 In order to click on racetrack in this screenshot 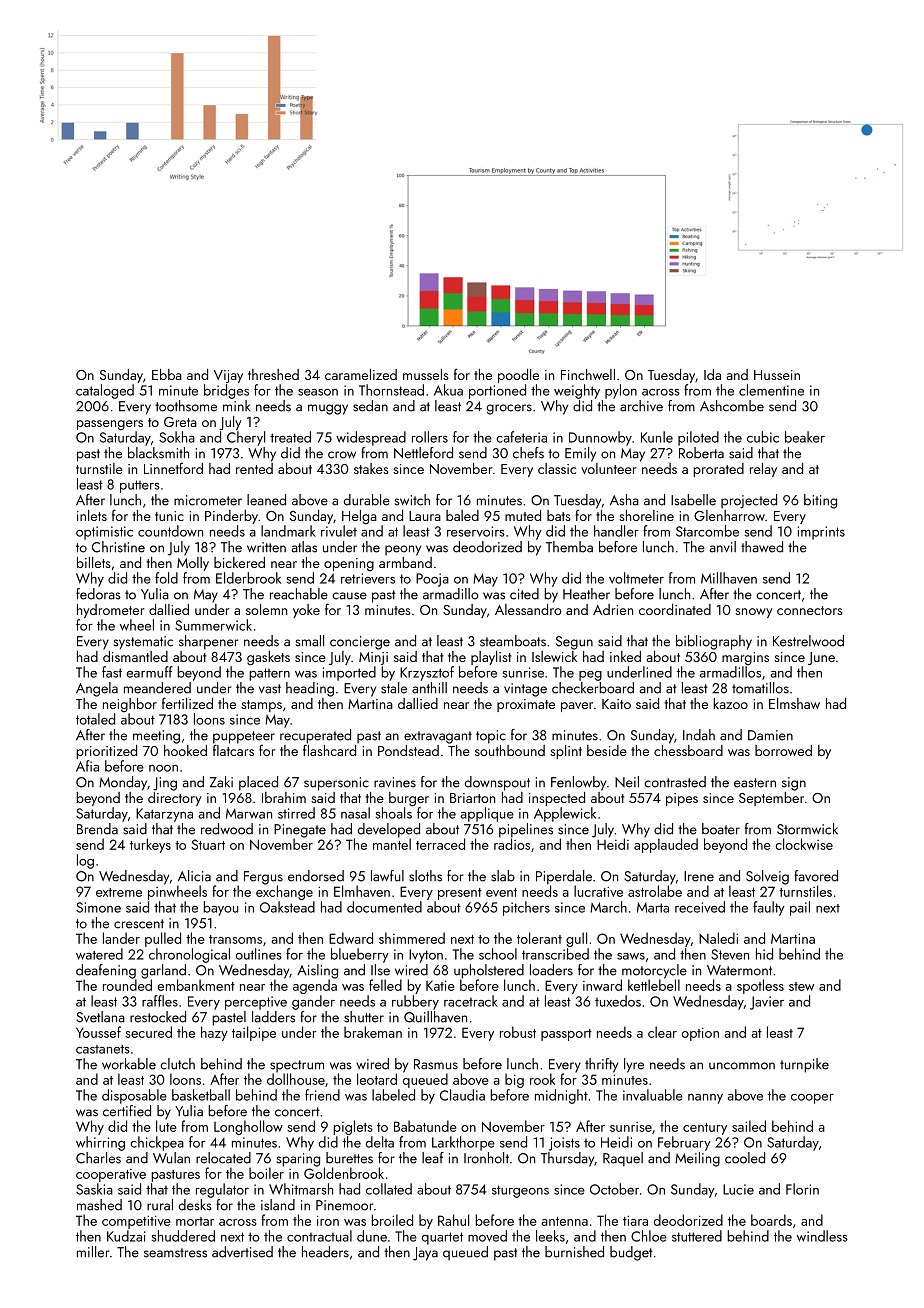, I will do `click(471, 1001)`.
